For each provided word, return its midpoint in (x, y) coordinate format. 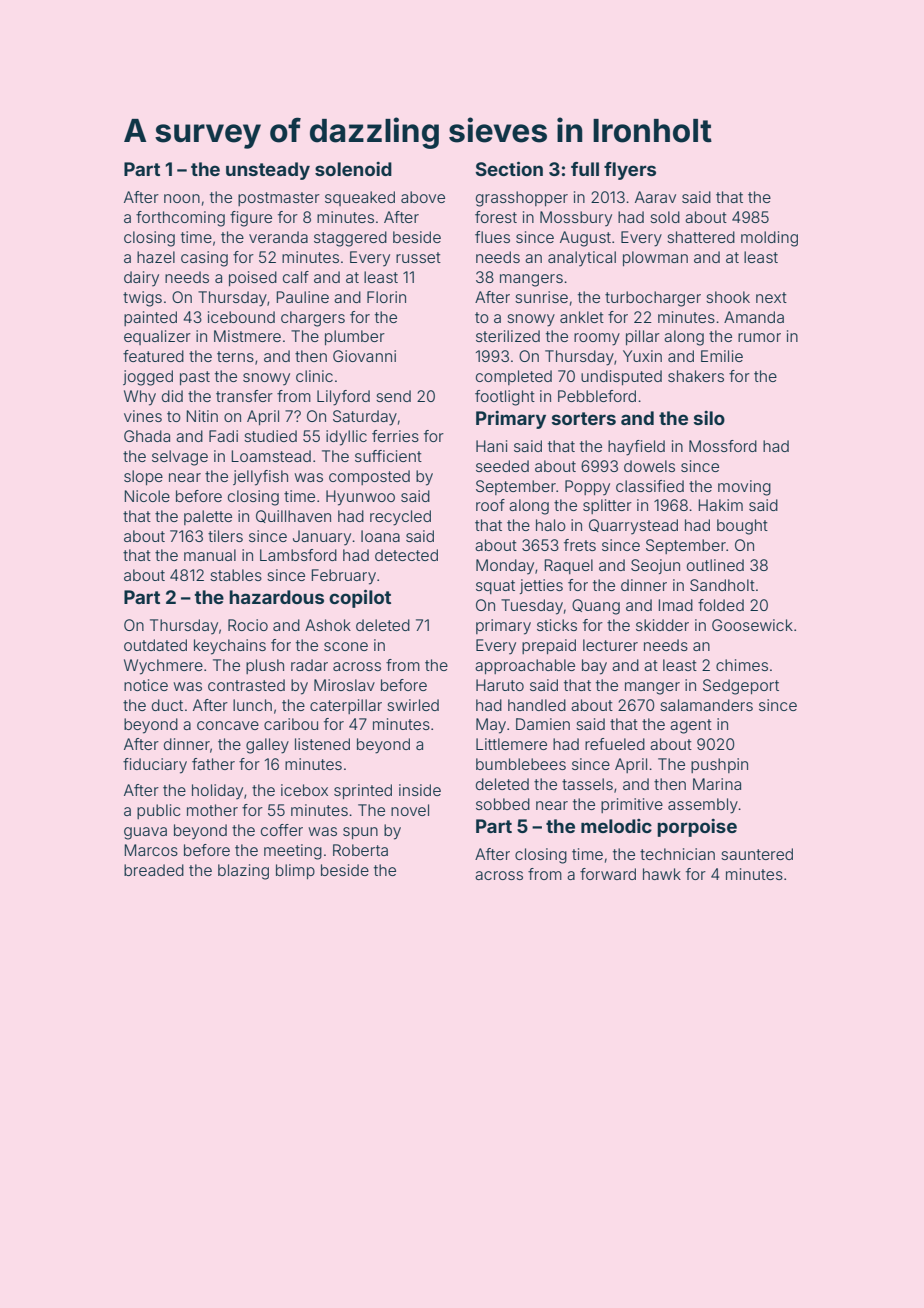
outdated (155, 645)
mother (212, 810)
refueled (615, 744)
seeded (502, 466)
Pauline (303, 297)
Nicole (147, 496)
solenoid (353, 169)
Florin (386, 297)
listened (322, 744)
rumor (759, 337)
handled (537, 705)
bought (742, 527)
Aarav (655, 197)
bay (594, 667)
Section (509, 168)
